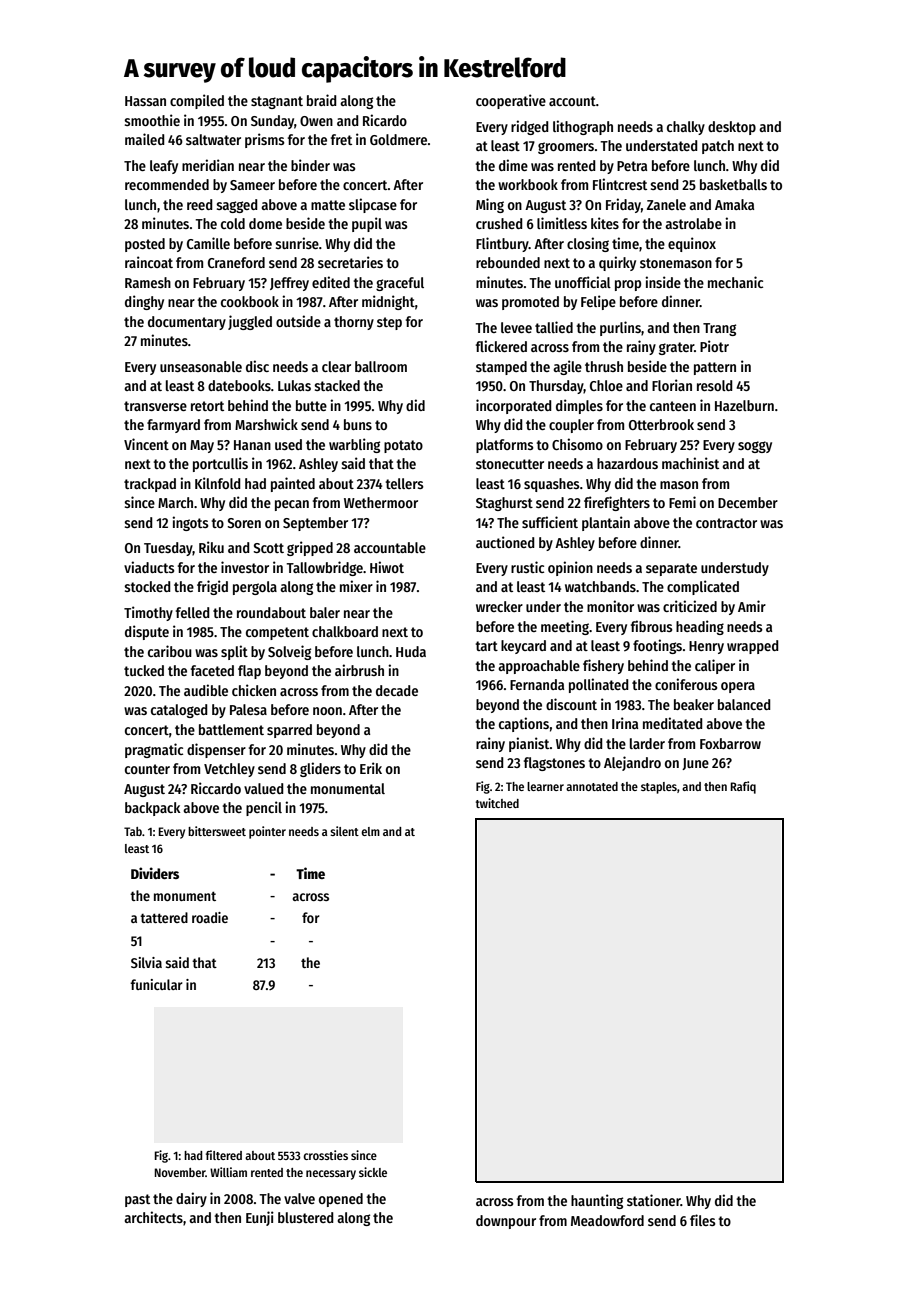 The image size is (908, 1316). Describe the element at coordinates (501, 346) in the document. I see `flickered` at that location.
